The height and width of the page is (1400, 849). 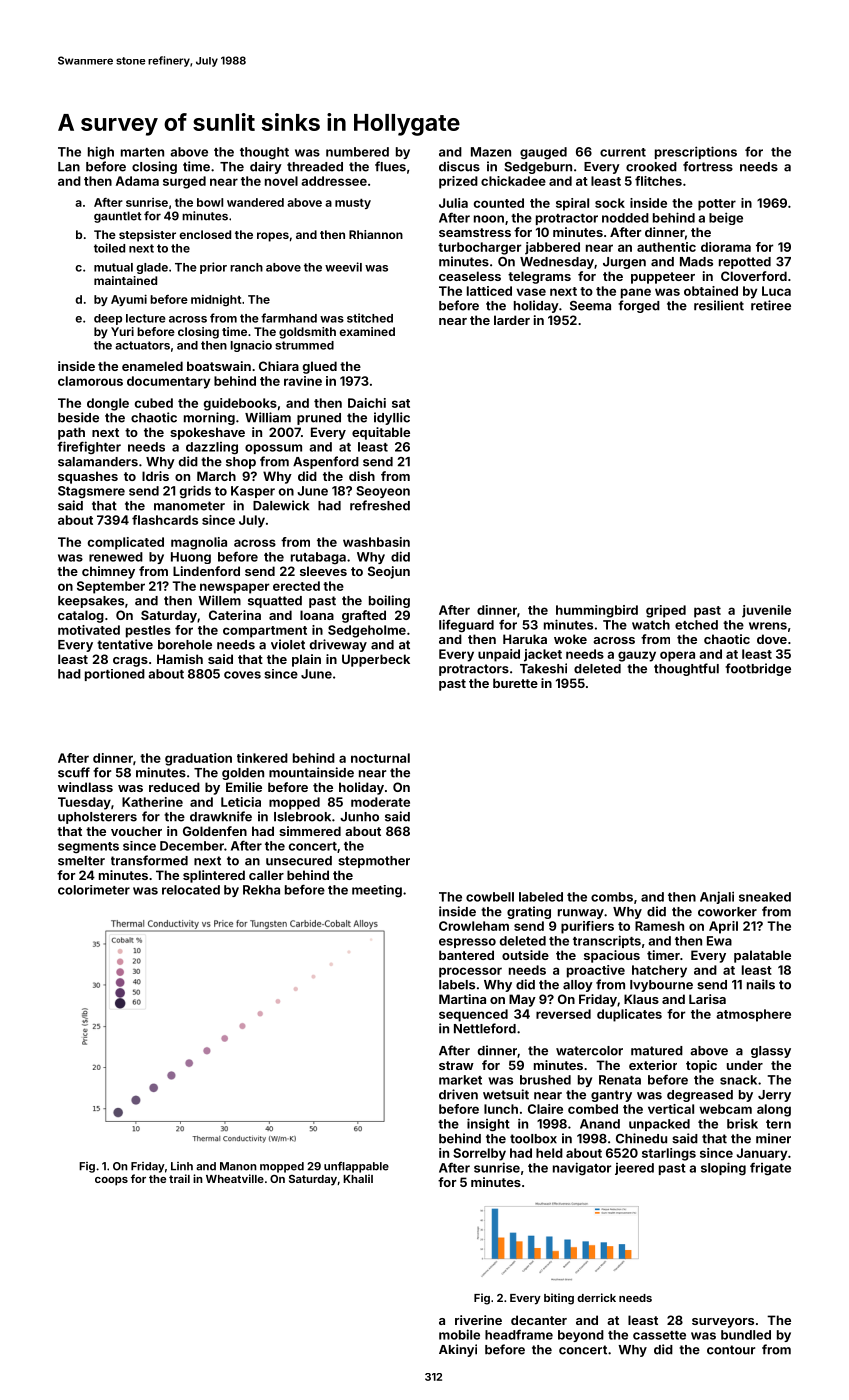 What do you see at coordinates (113, 267) in the page?
I see `mutual` at bounding box center [113, 267].
